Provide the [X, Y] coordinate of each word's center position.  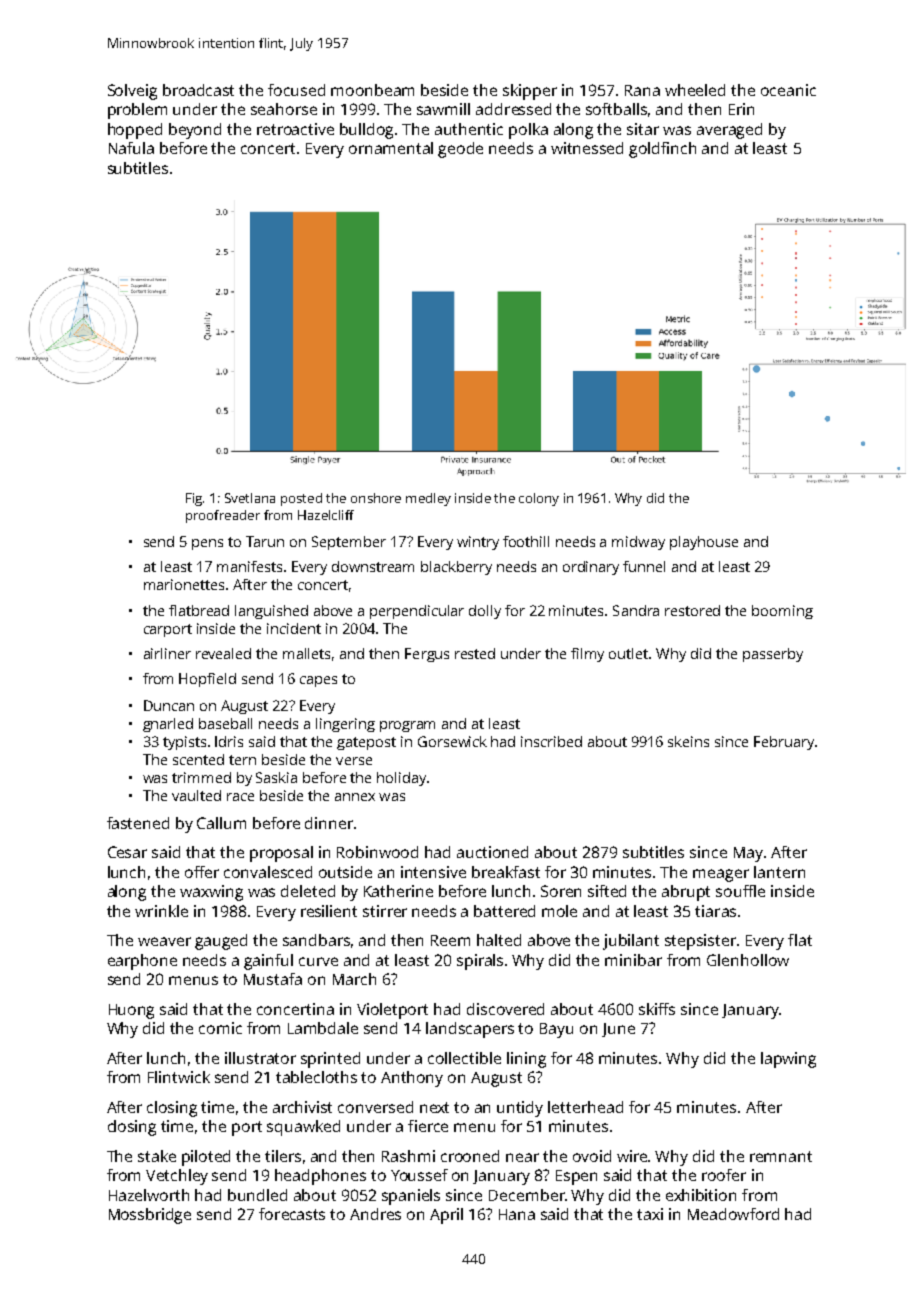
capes [318, 681]
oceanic [788, 90]
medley [428, 499]
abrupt [686, 893]
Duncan [169, 705]
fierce [428, 1126]
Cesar [127, 852]
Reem [450, 940]
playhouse [704, 543]
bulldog [366, 131]
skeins [688, 741]
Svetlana [250, 498]
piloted [206, 1158]
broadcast [198, 90]
